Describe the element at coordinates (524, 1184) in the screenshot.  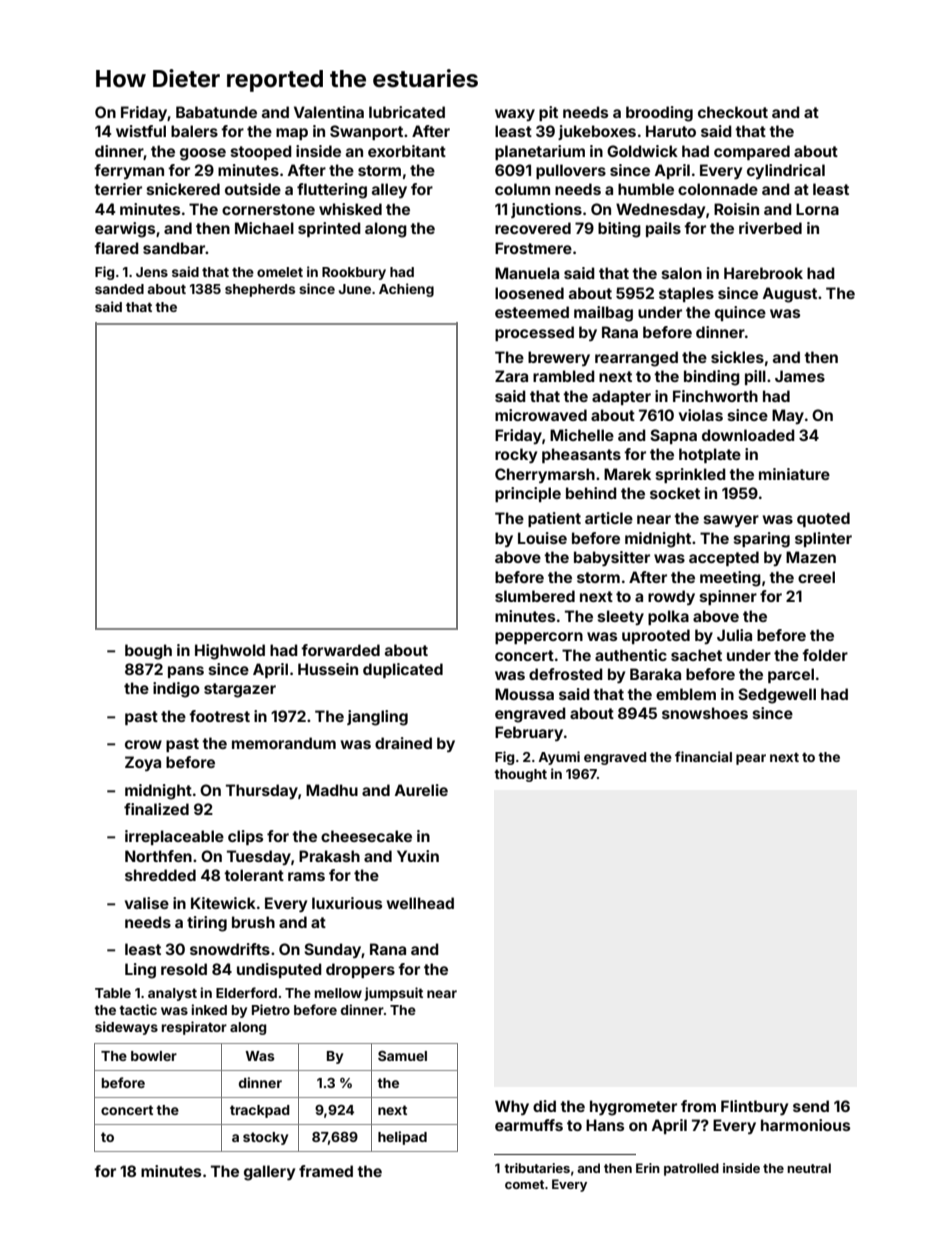
I see `comet` at that location.
